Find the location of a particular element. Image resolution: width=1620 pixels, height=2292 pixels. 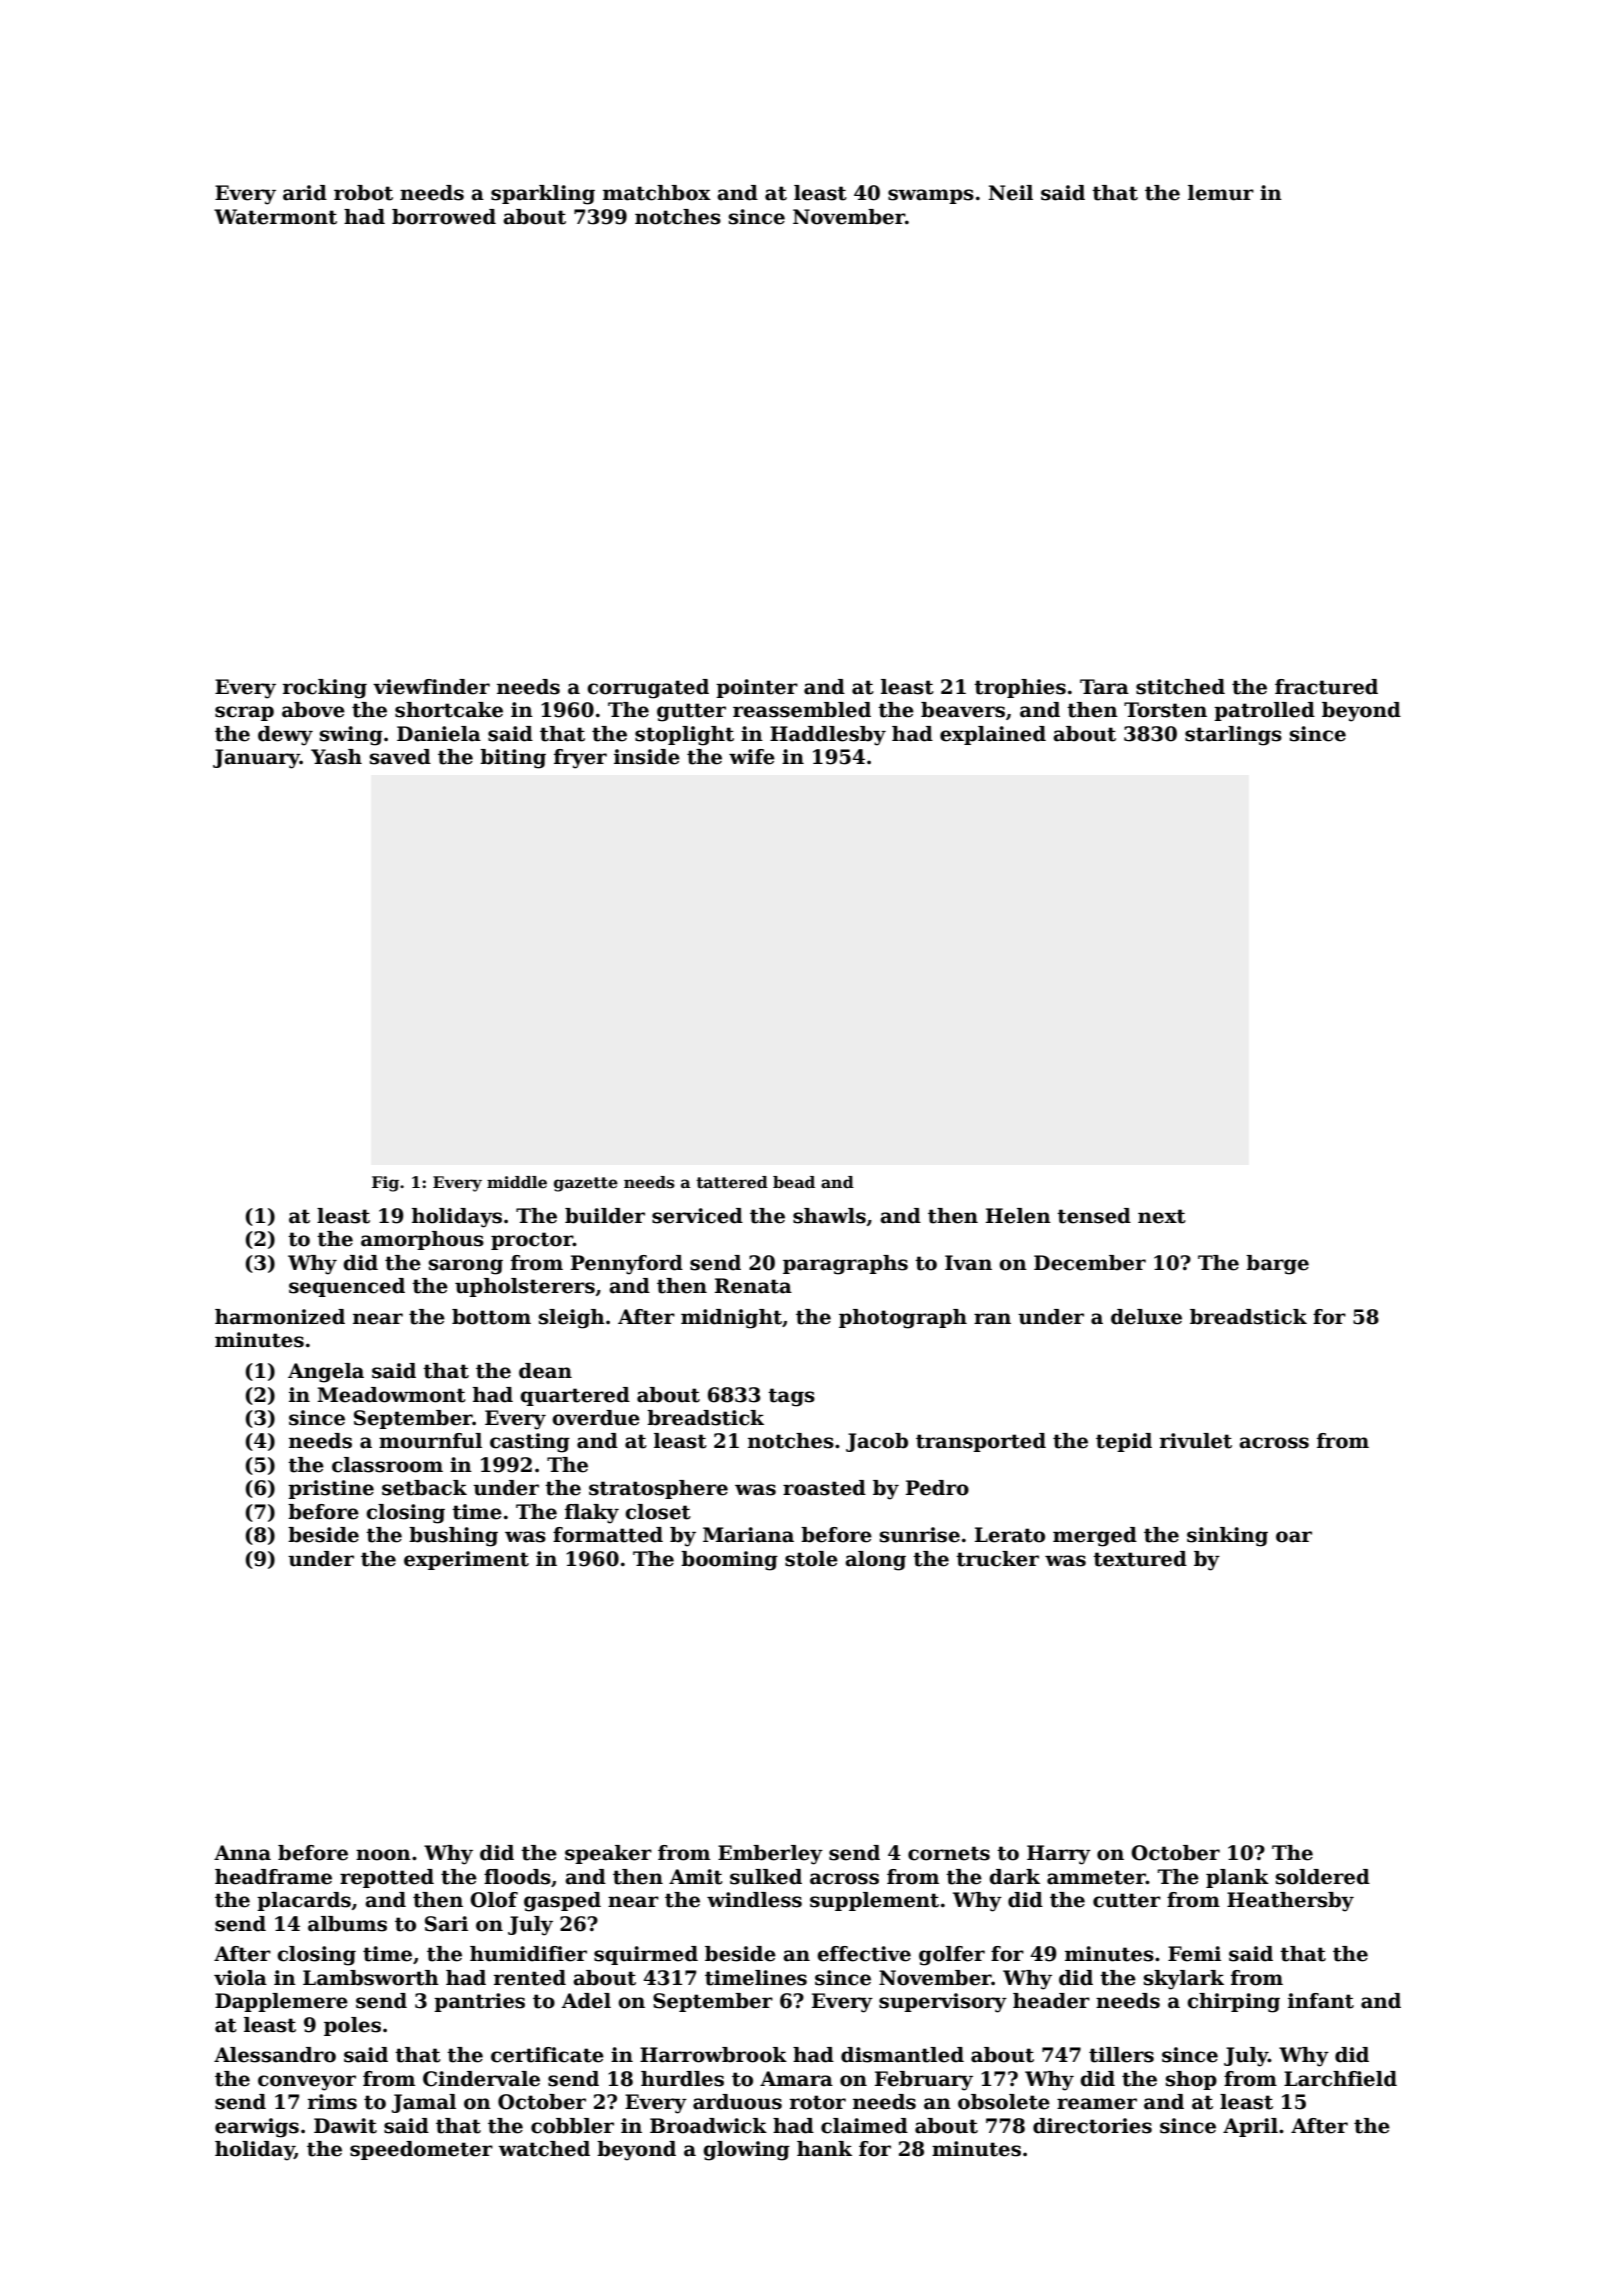

arid is located at coordinates (305, 193).
